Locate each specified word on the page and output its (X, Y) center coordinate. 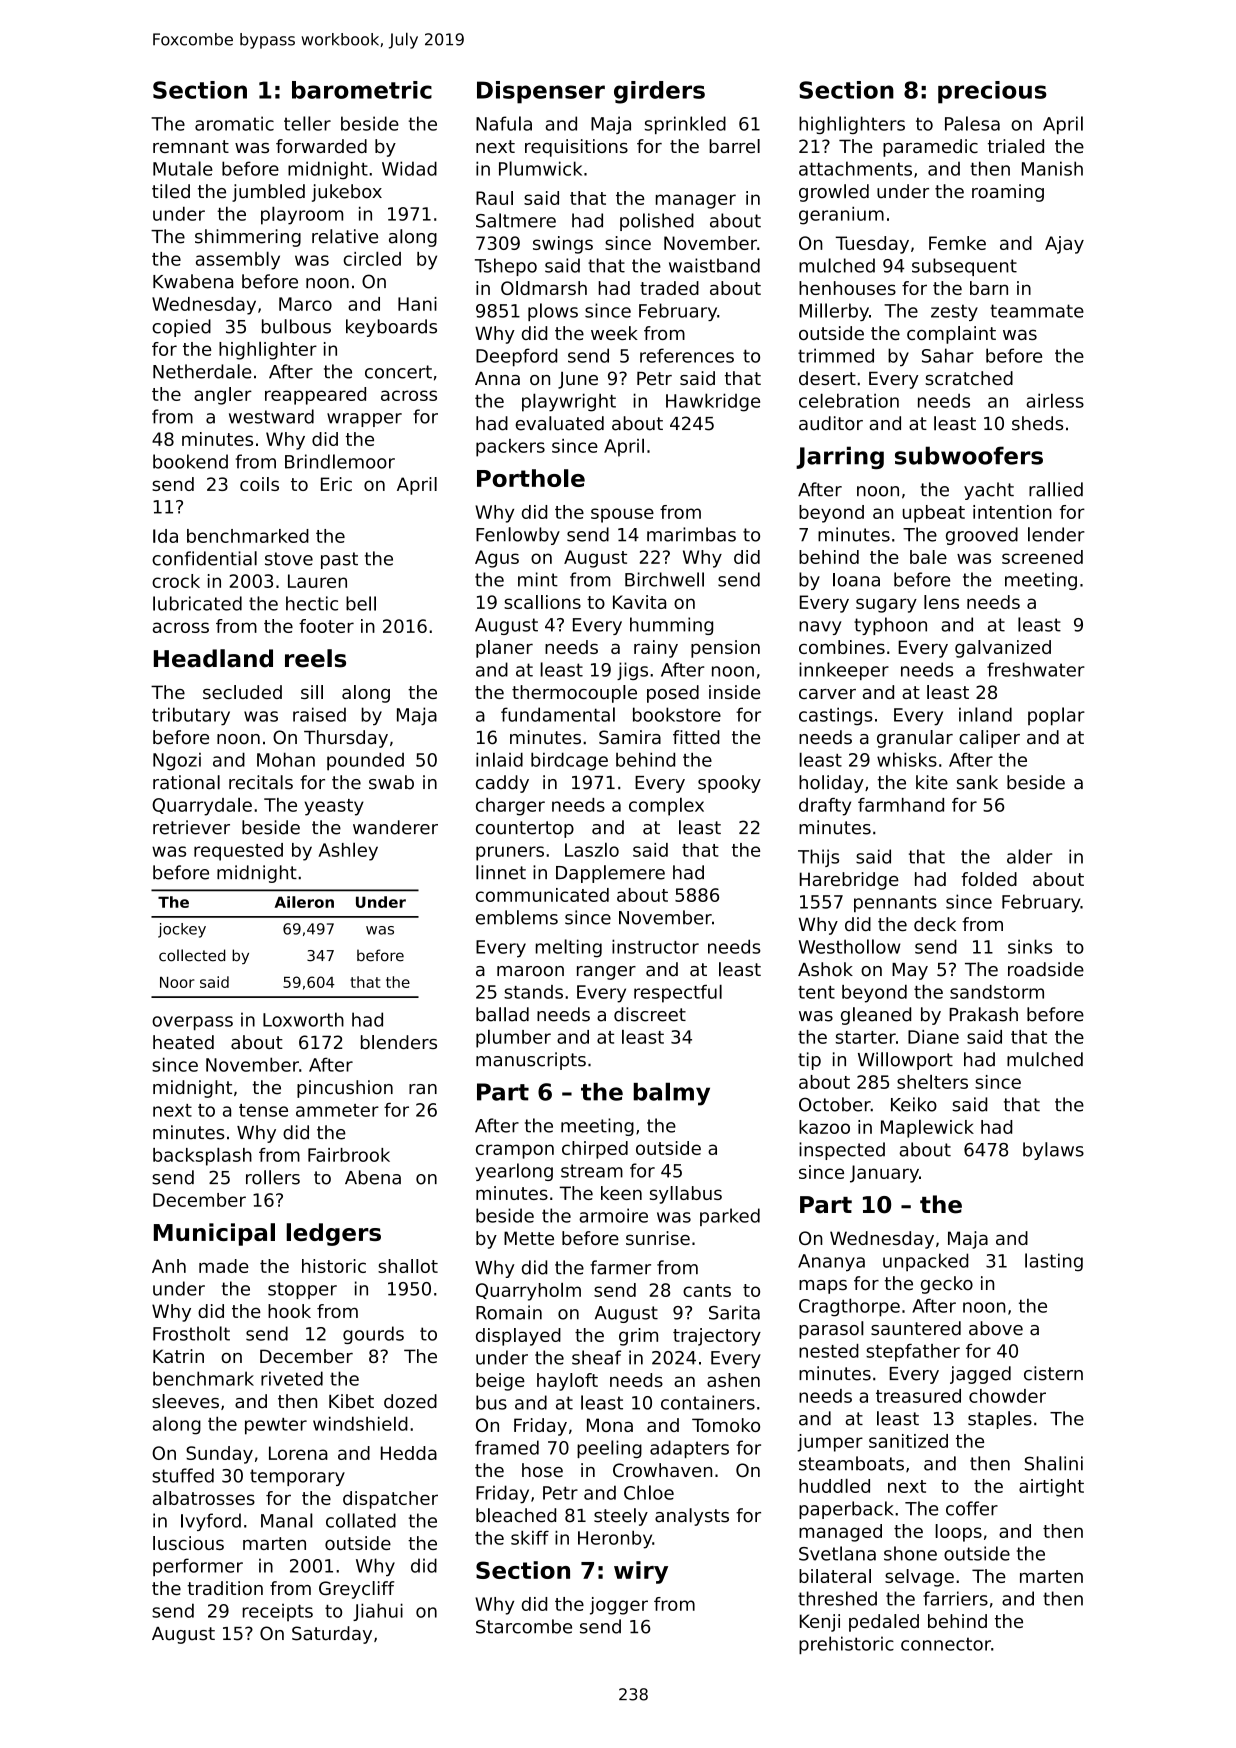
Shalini (1054, 1463)
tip (809, 1061)
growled (834, 193)
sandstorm (997, 992)
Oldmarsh (544, 288)
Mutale (183, 168)
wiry (641, 1572)
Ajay (1064, 245)
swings (563, 245)
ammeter (337, 1110)
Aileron (304, 902)
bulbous (296, 326)
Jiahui (378, 1612)
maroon (530, 971)
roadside (1046, 969)
